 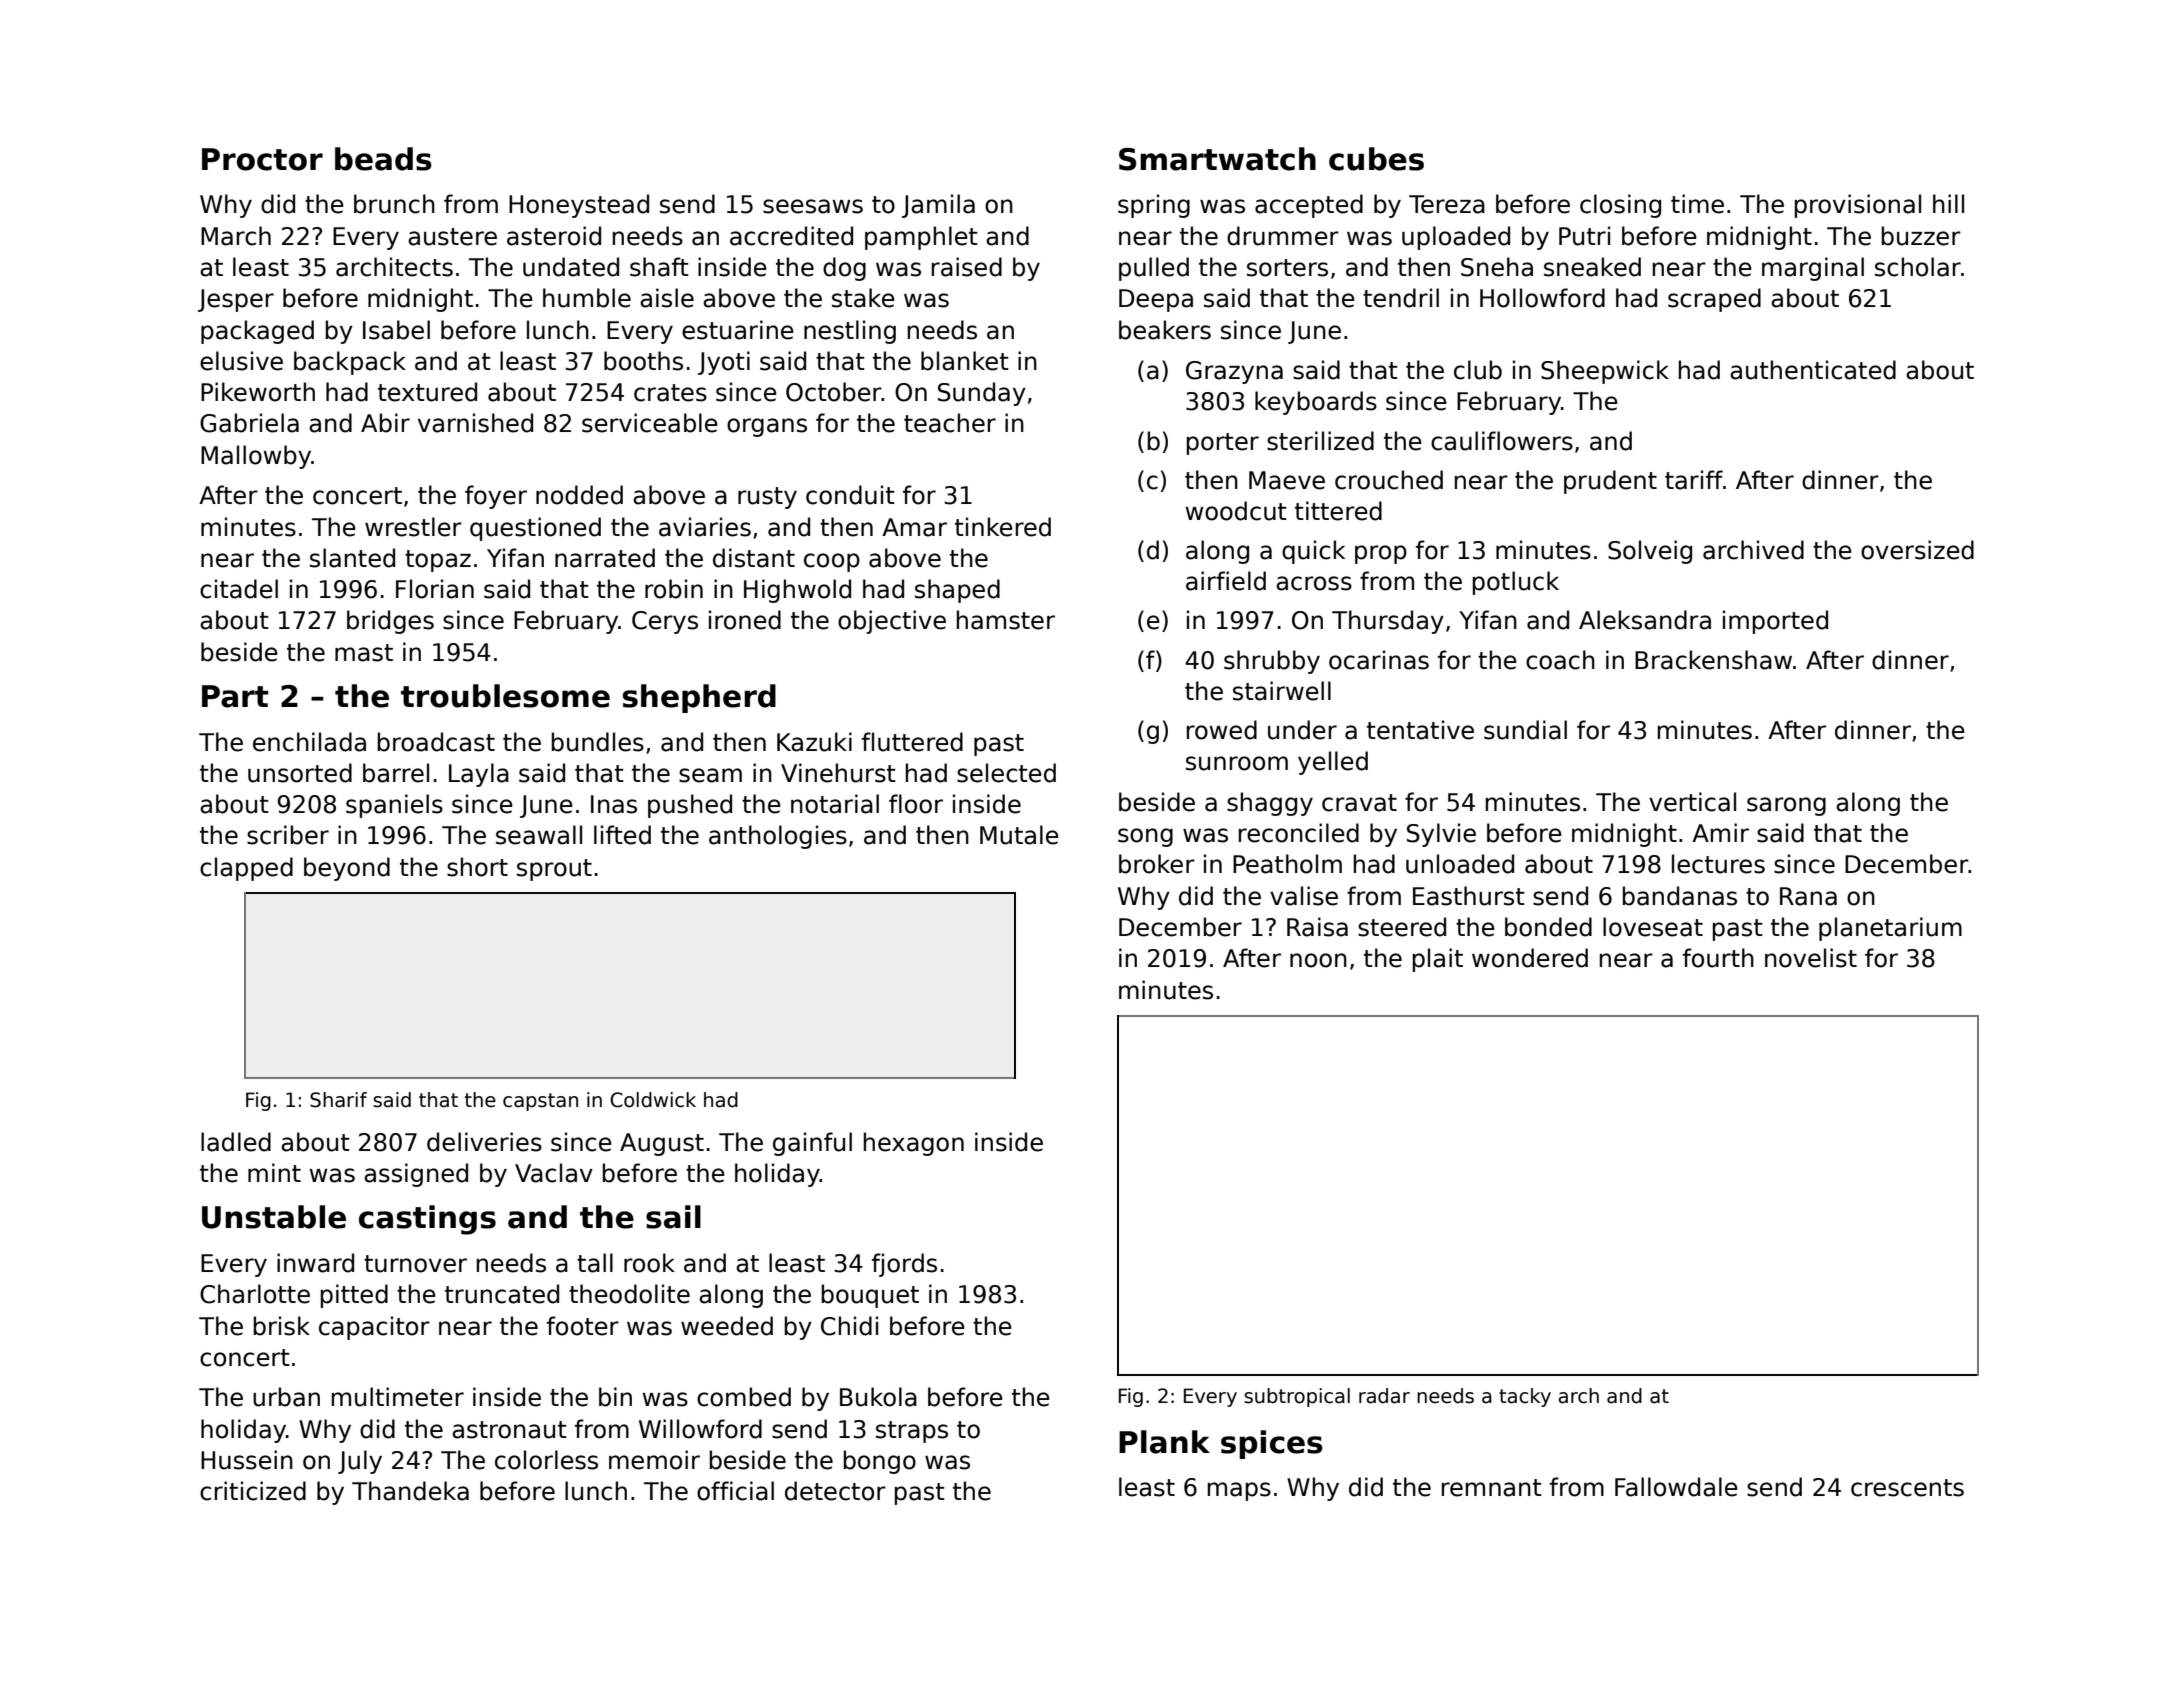 What do you see at coordinates (1560, 660) in the screenshot?
I see `coach` at bounding box center [1560, 660].
